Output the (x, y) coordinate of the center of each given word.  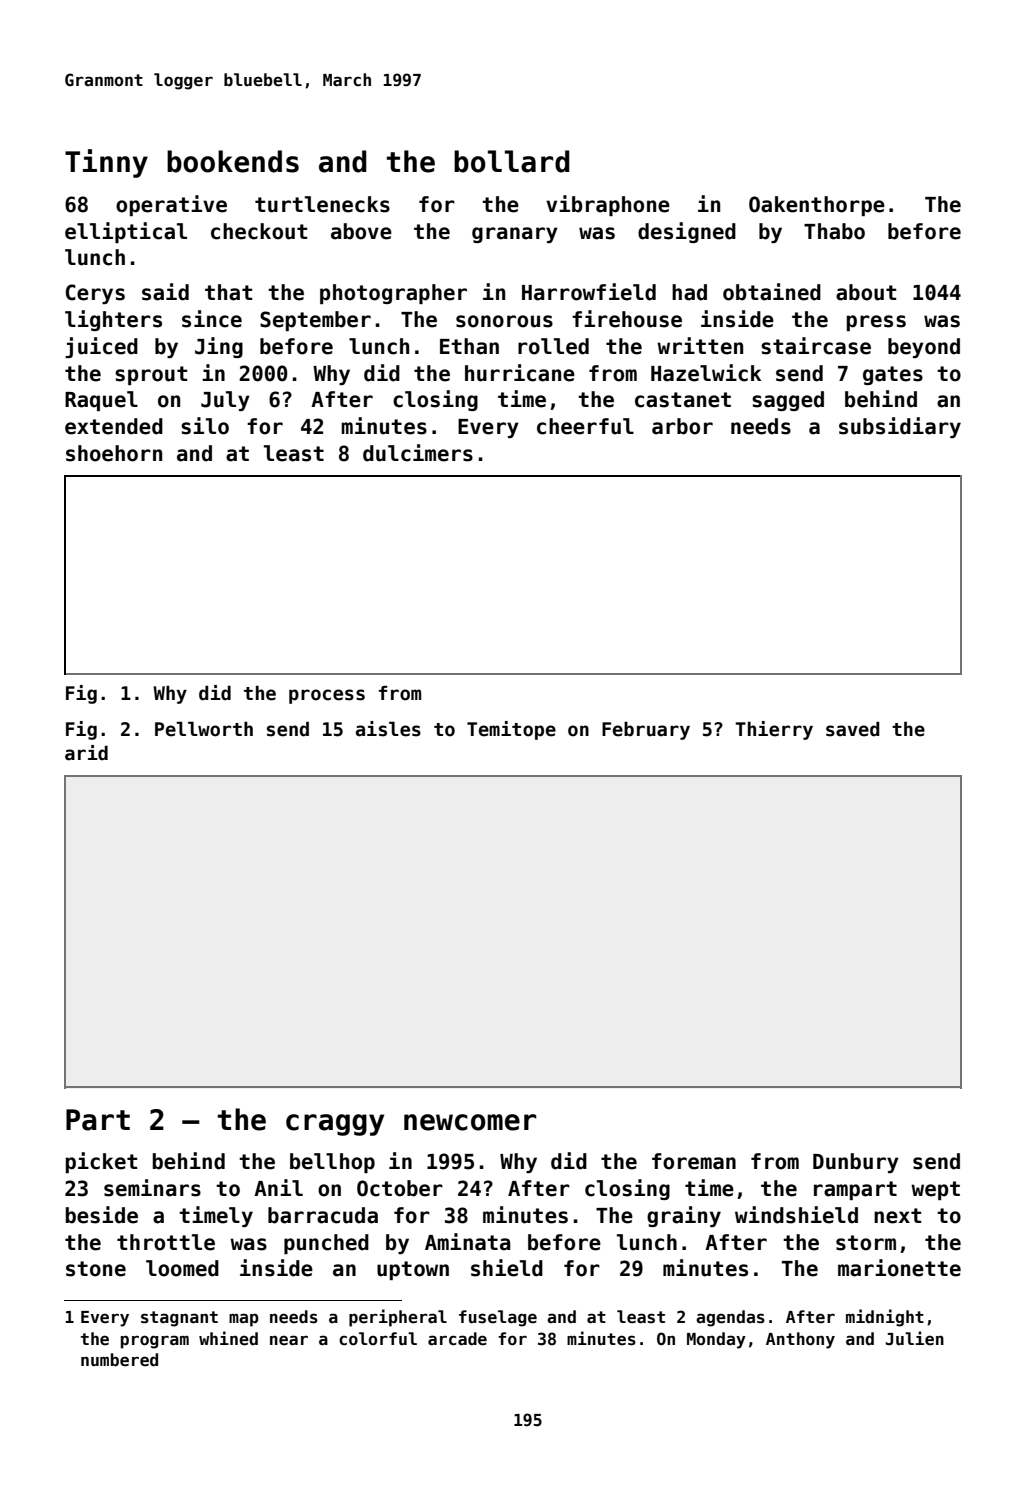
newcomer (470, 1122)
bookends (233, 161)
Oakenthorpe (817, 206)
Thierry (774, 730)
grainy (684, 1216)
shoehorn (114, 453)
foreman (694, 1161)
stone (96, 1269)
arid (86, 753)
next (897, 1216)
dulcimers (418, 453)
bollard (512, 161)
